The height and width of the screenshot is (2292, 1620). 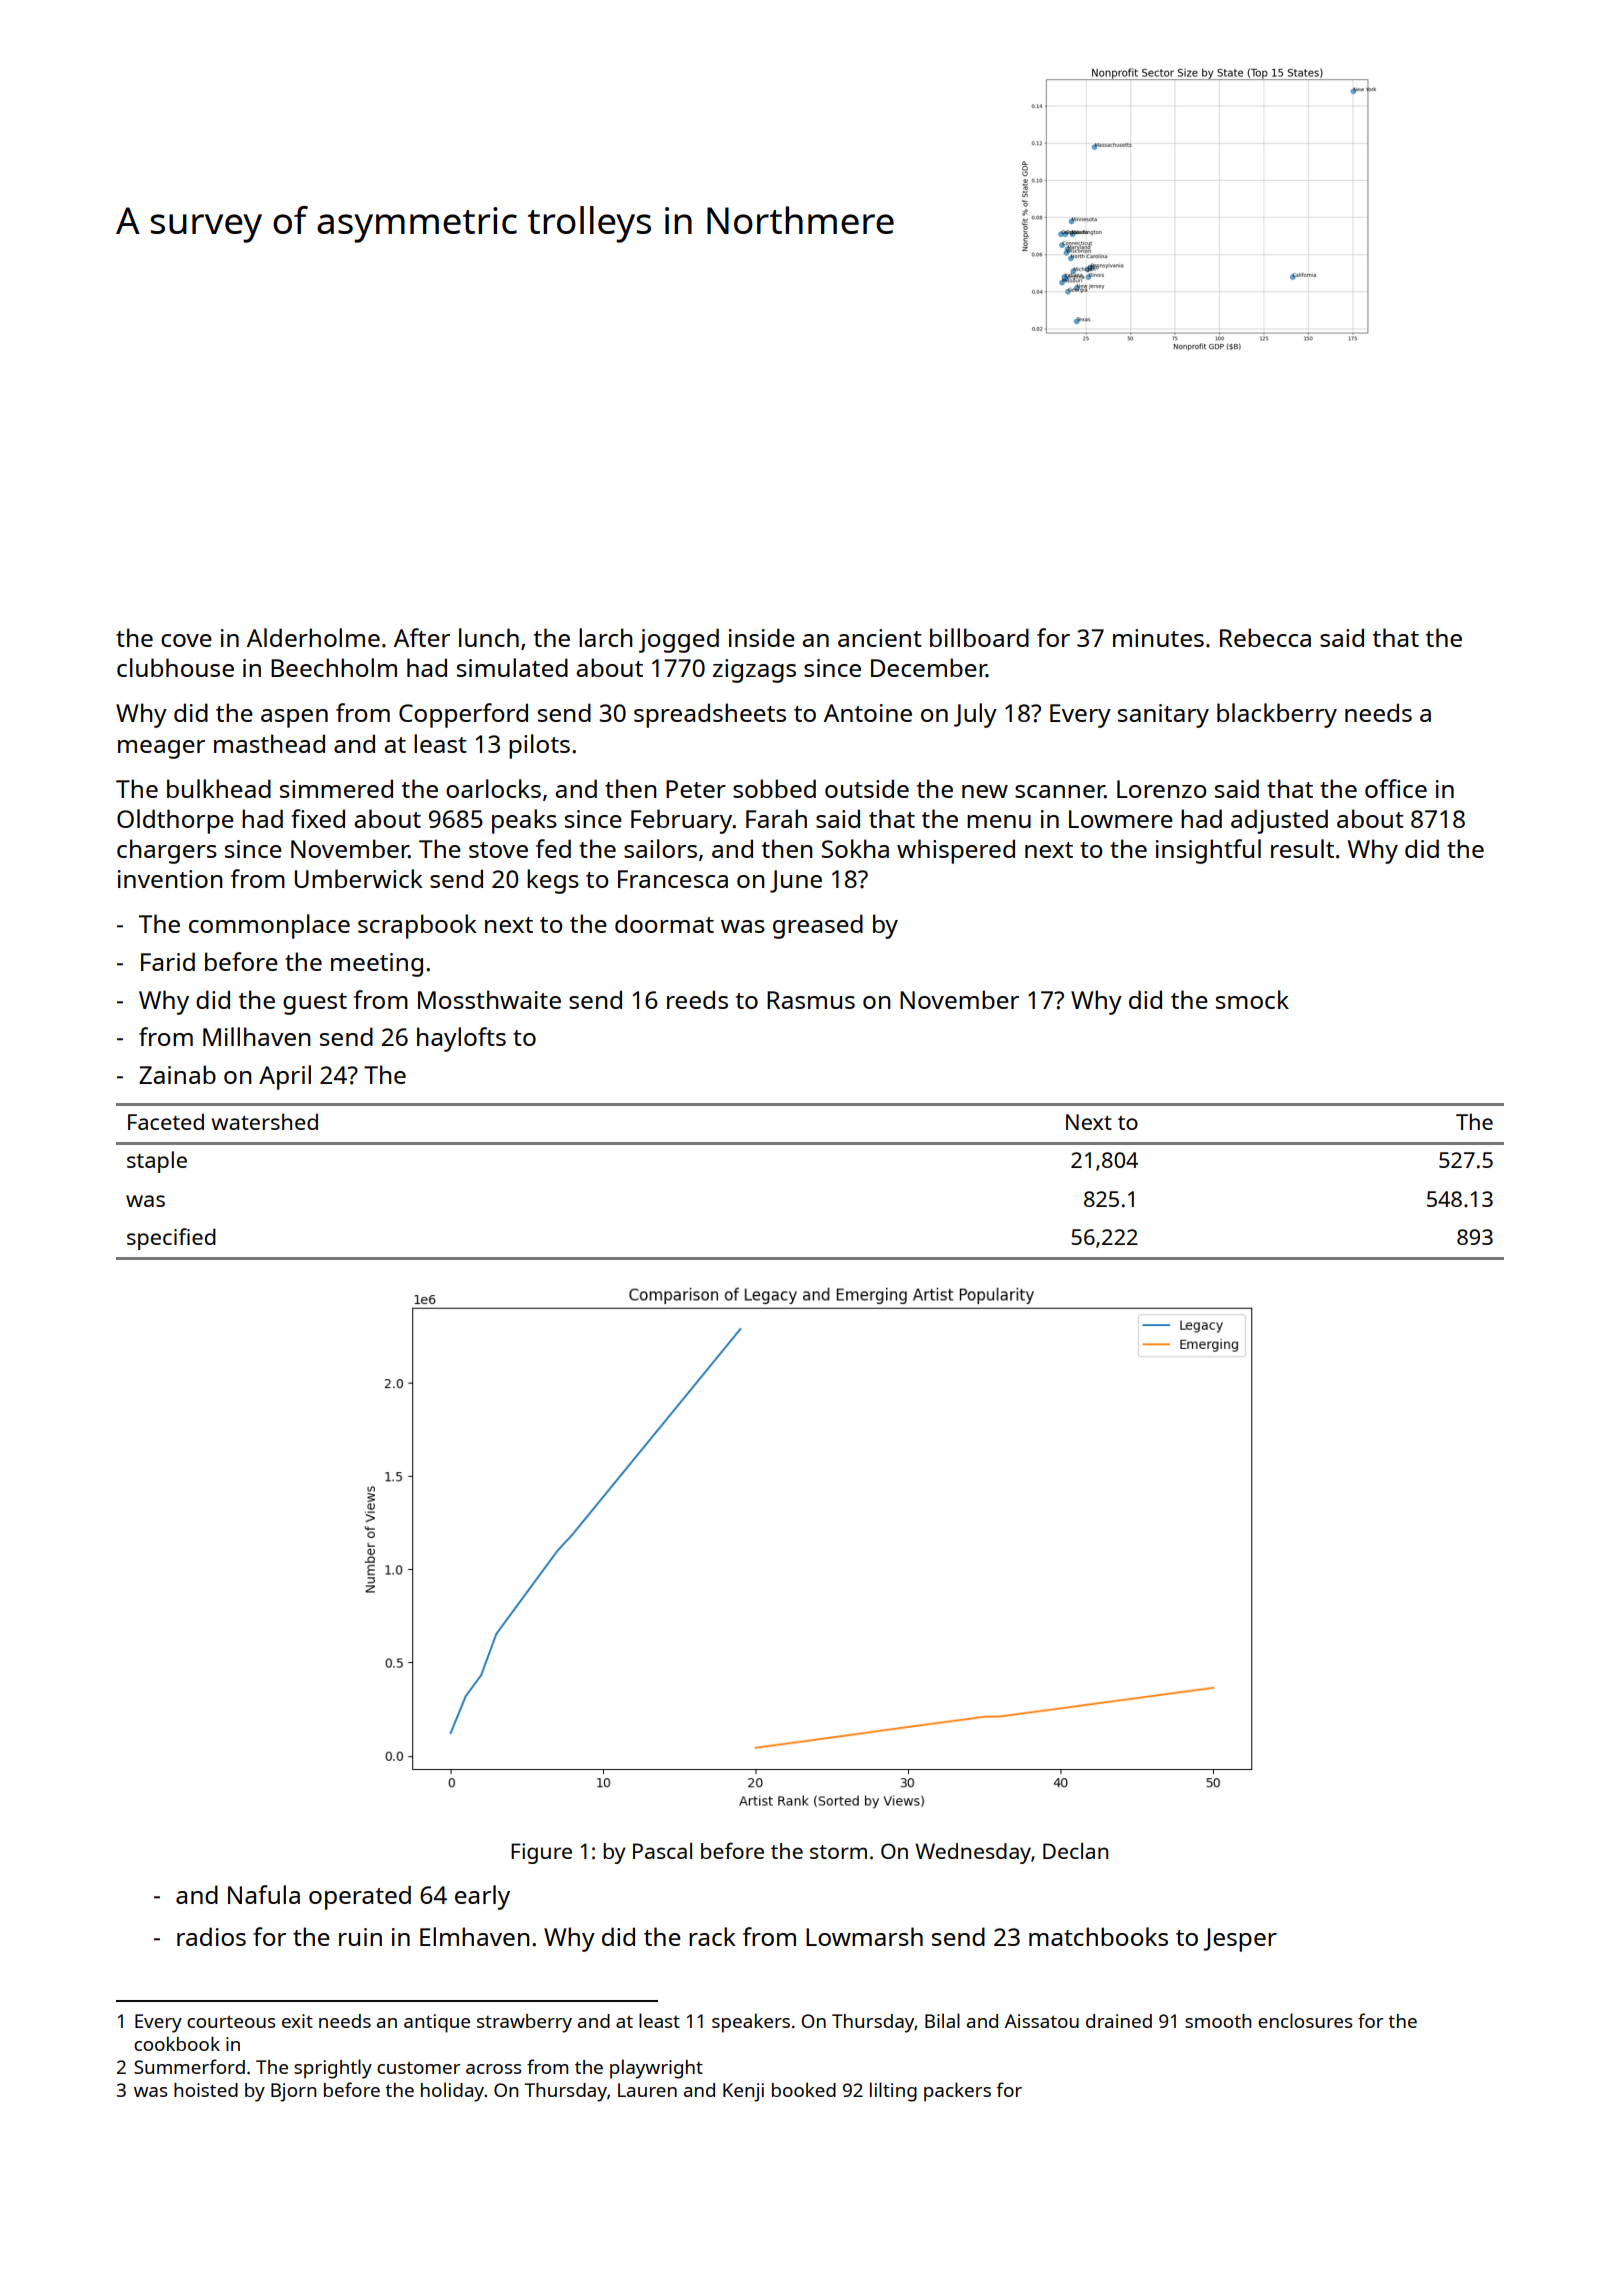 I want to click on Antoine, so click(x=868, y=713).
